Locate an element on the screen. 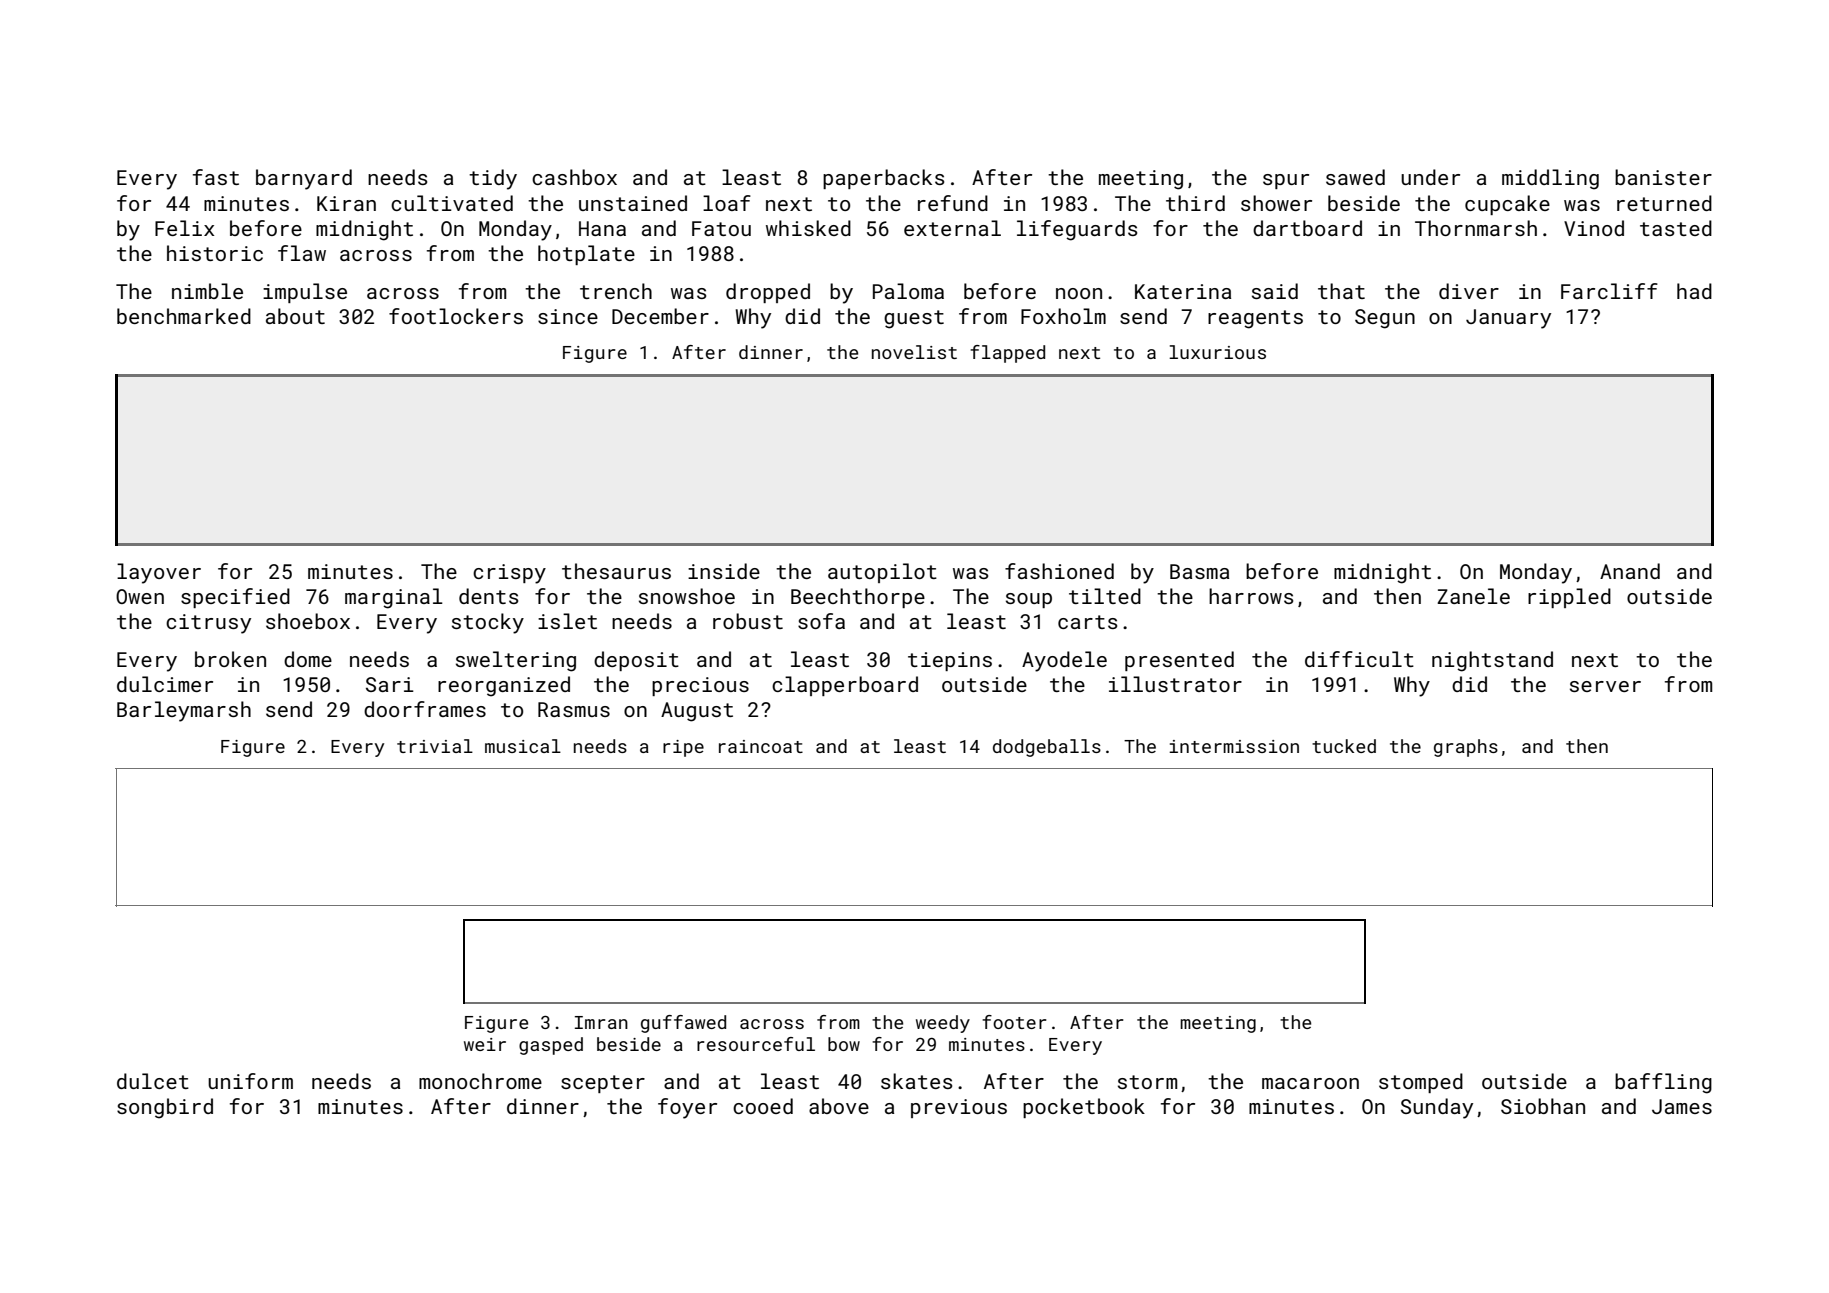 The image size is (1829, 1293). graphs is located at coordinates (1466, 748).
